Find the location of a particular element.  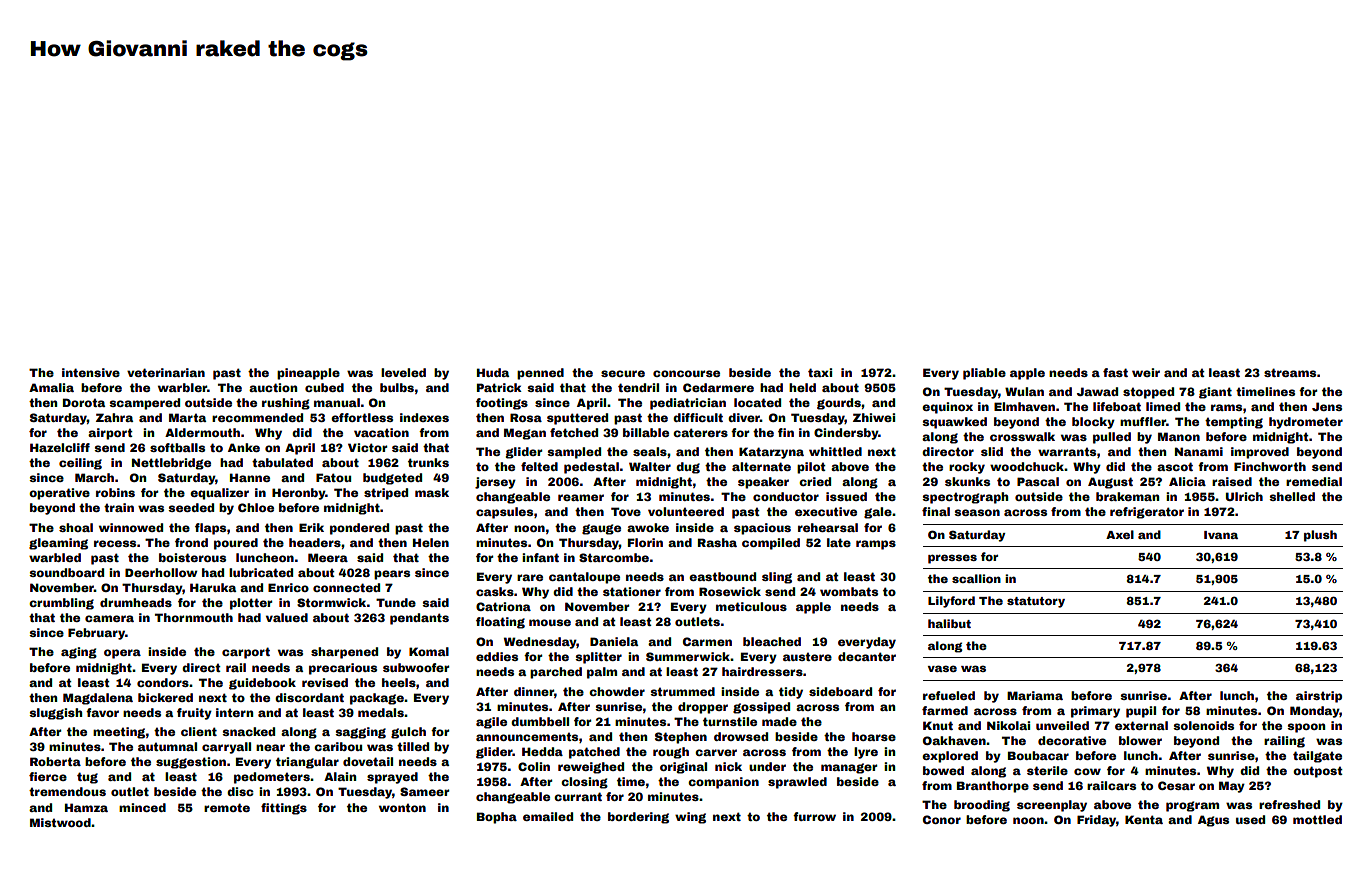

February is located at coordinates (96, 634).
